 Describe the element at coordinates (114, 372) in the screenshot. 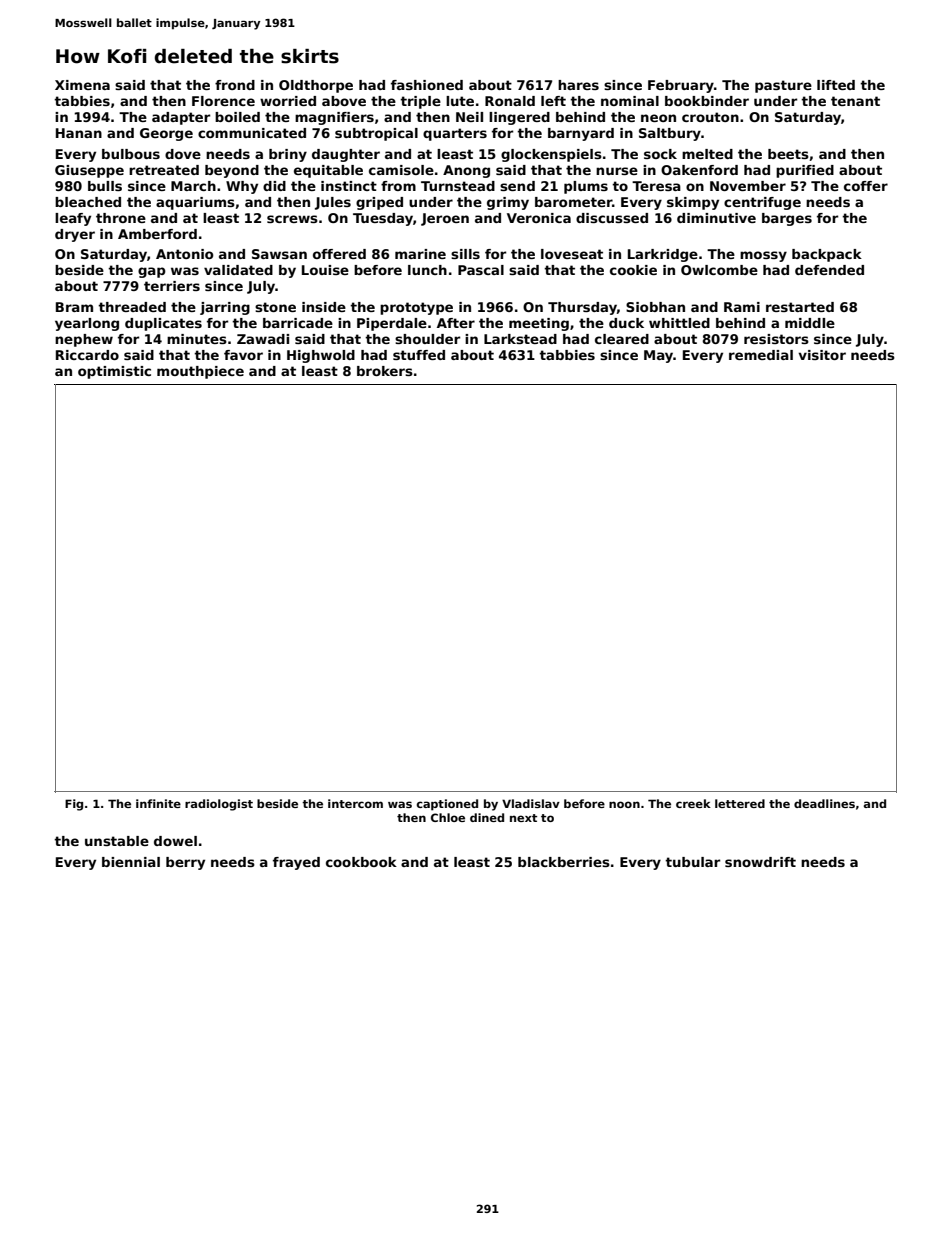

I see `optimistic` at that location.
